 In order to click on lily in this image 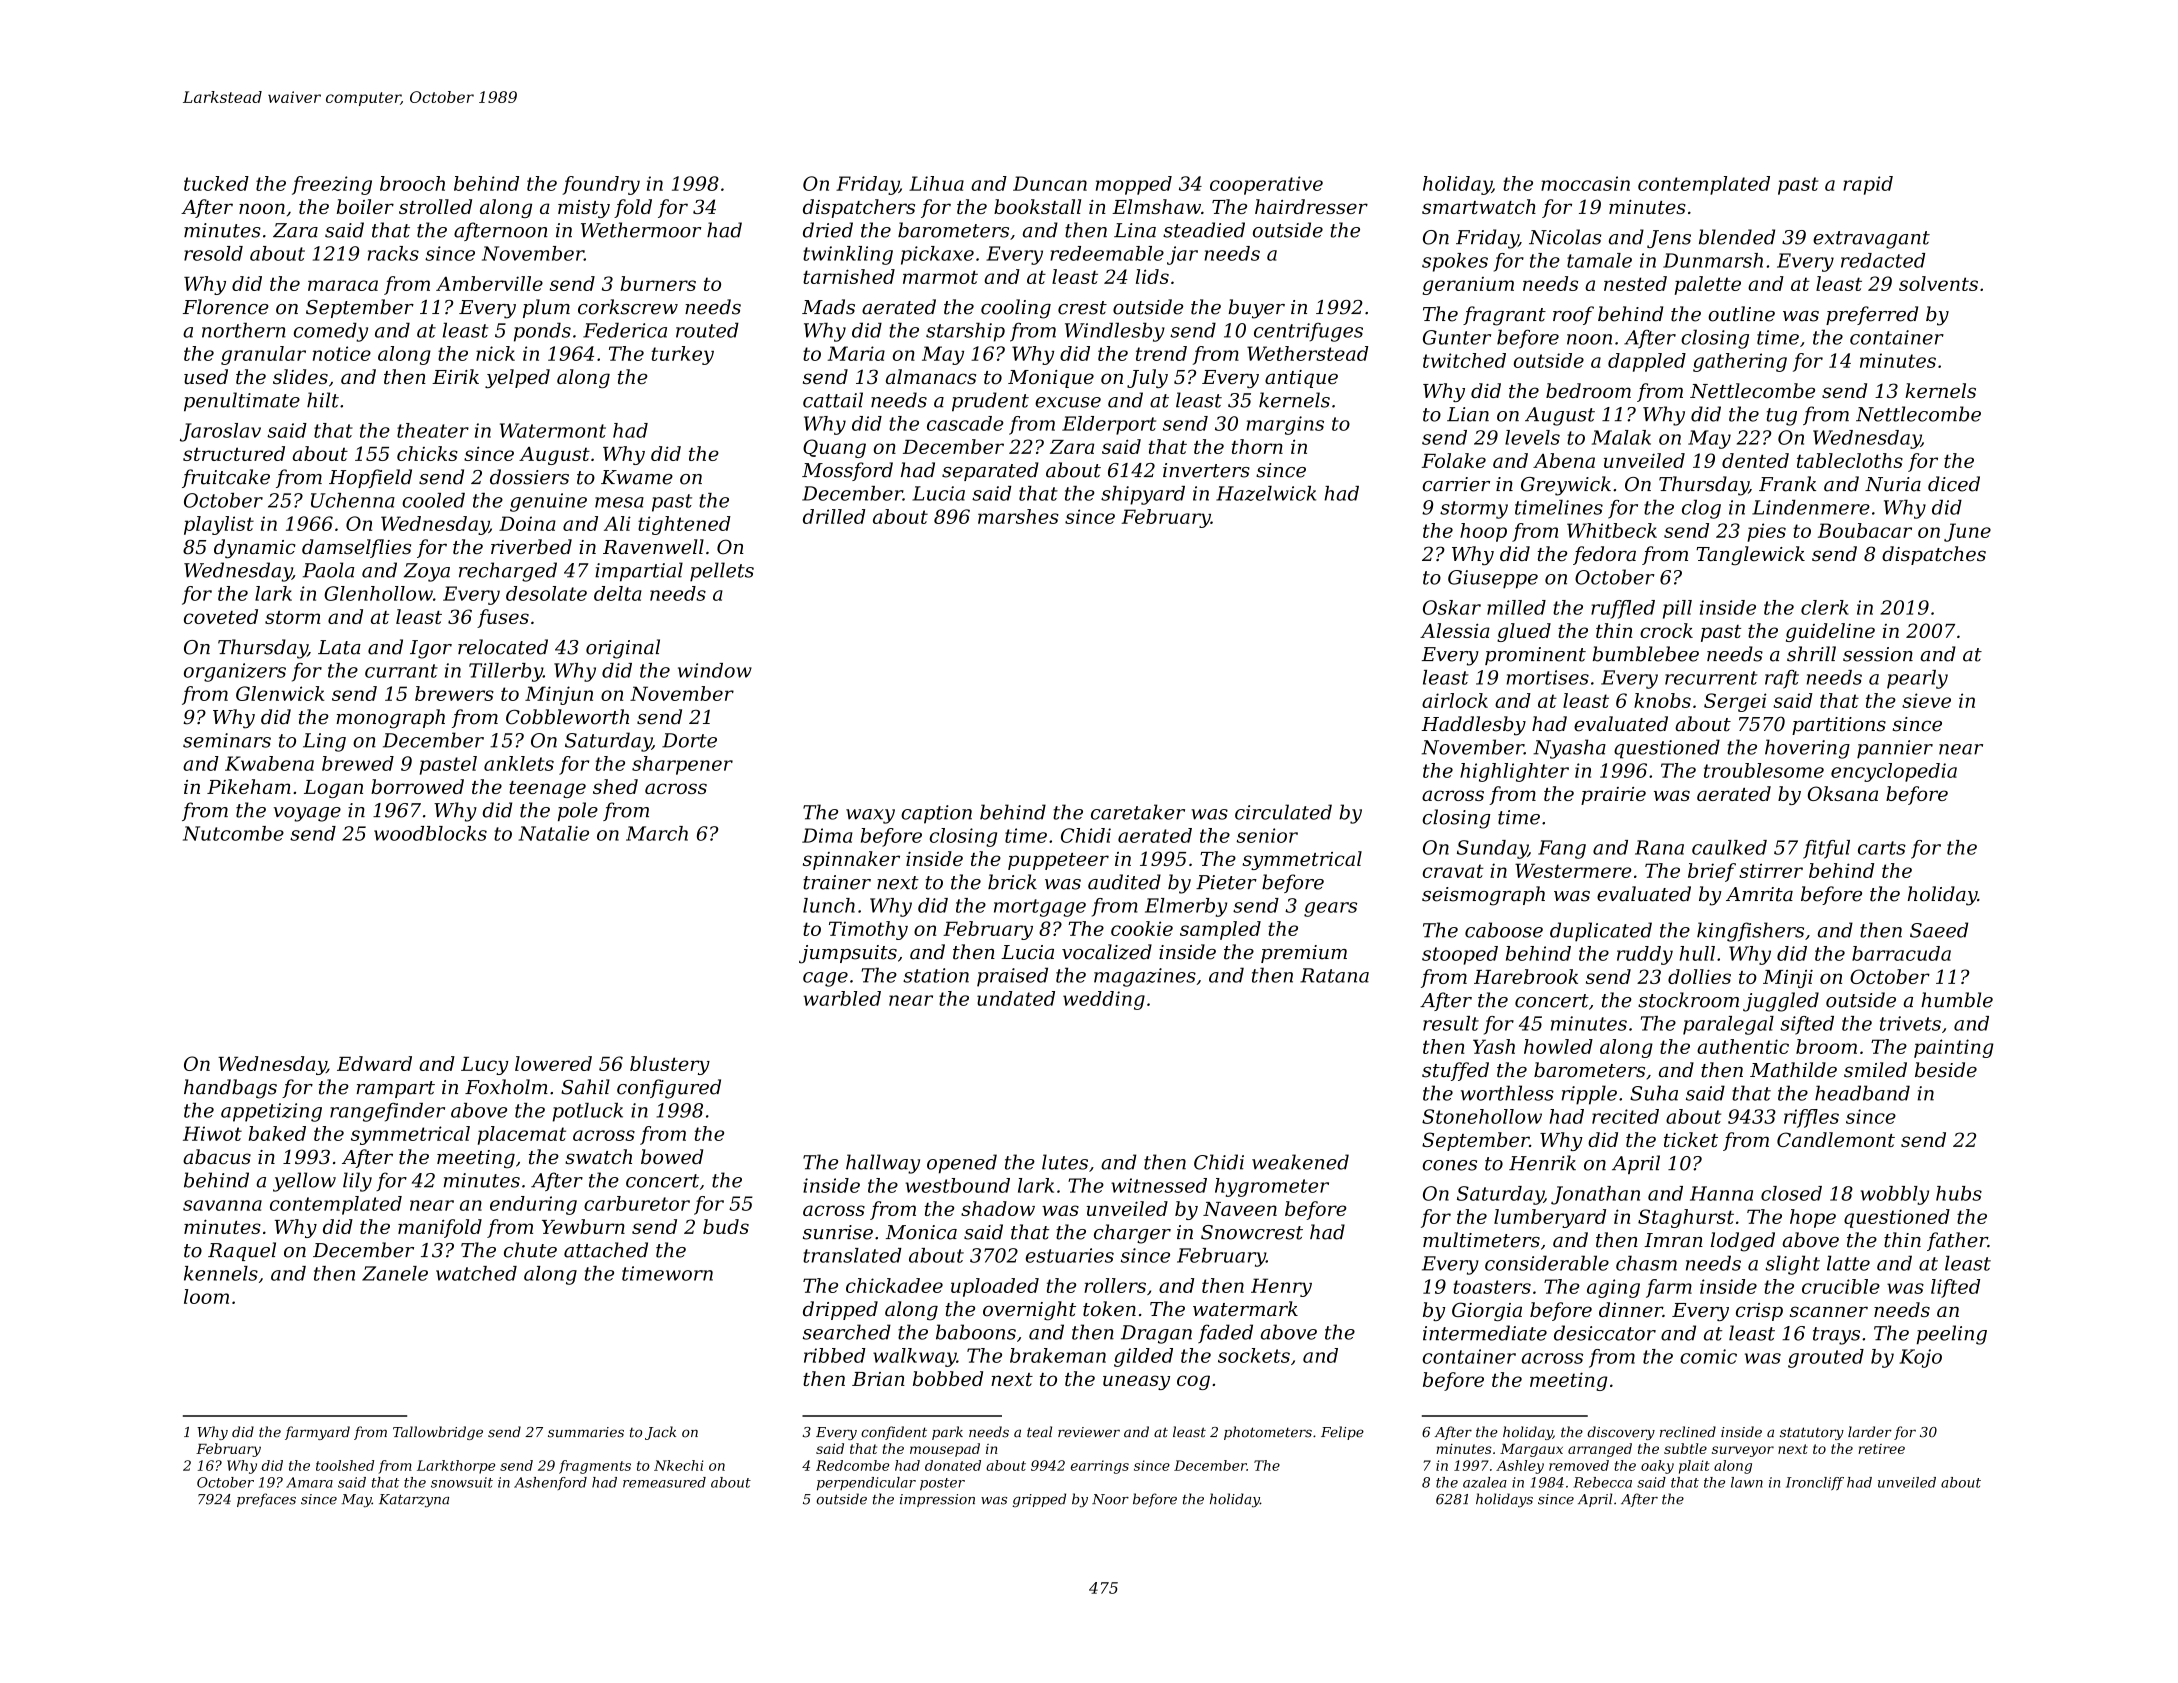, I will do `click(357, 1182)`.
